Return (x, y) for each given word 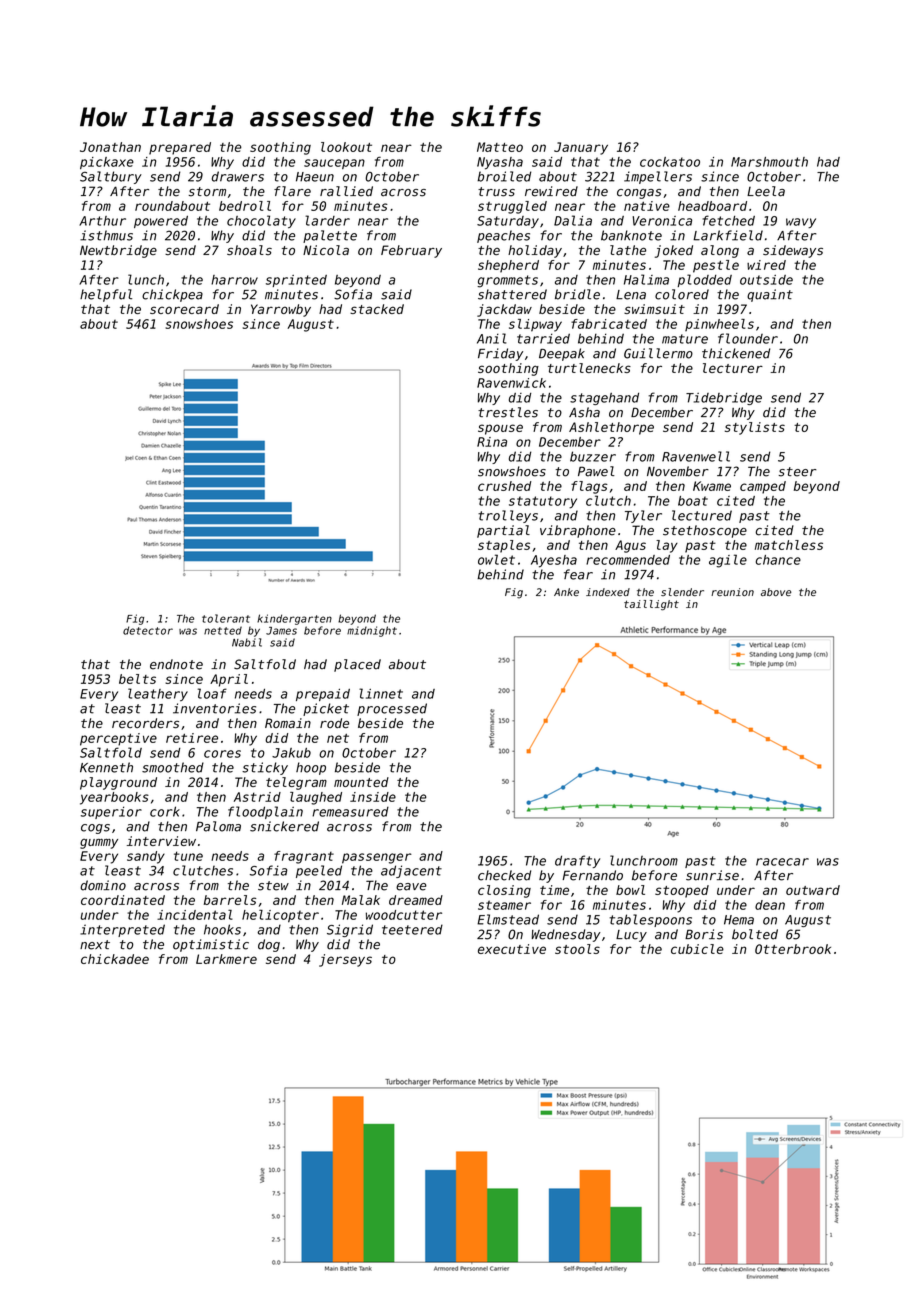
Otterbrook (793, 949)
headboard (712, 206)
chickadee (115, 959)
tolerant (226, 618)
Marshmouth (769, 162)
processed (392, 709)
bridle (577, 294)
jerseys (345, 960)
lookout (346, 147)
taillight (651, 605)
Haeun (315, 177)
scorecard (184, 309)
